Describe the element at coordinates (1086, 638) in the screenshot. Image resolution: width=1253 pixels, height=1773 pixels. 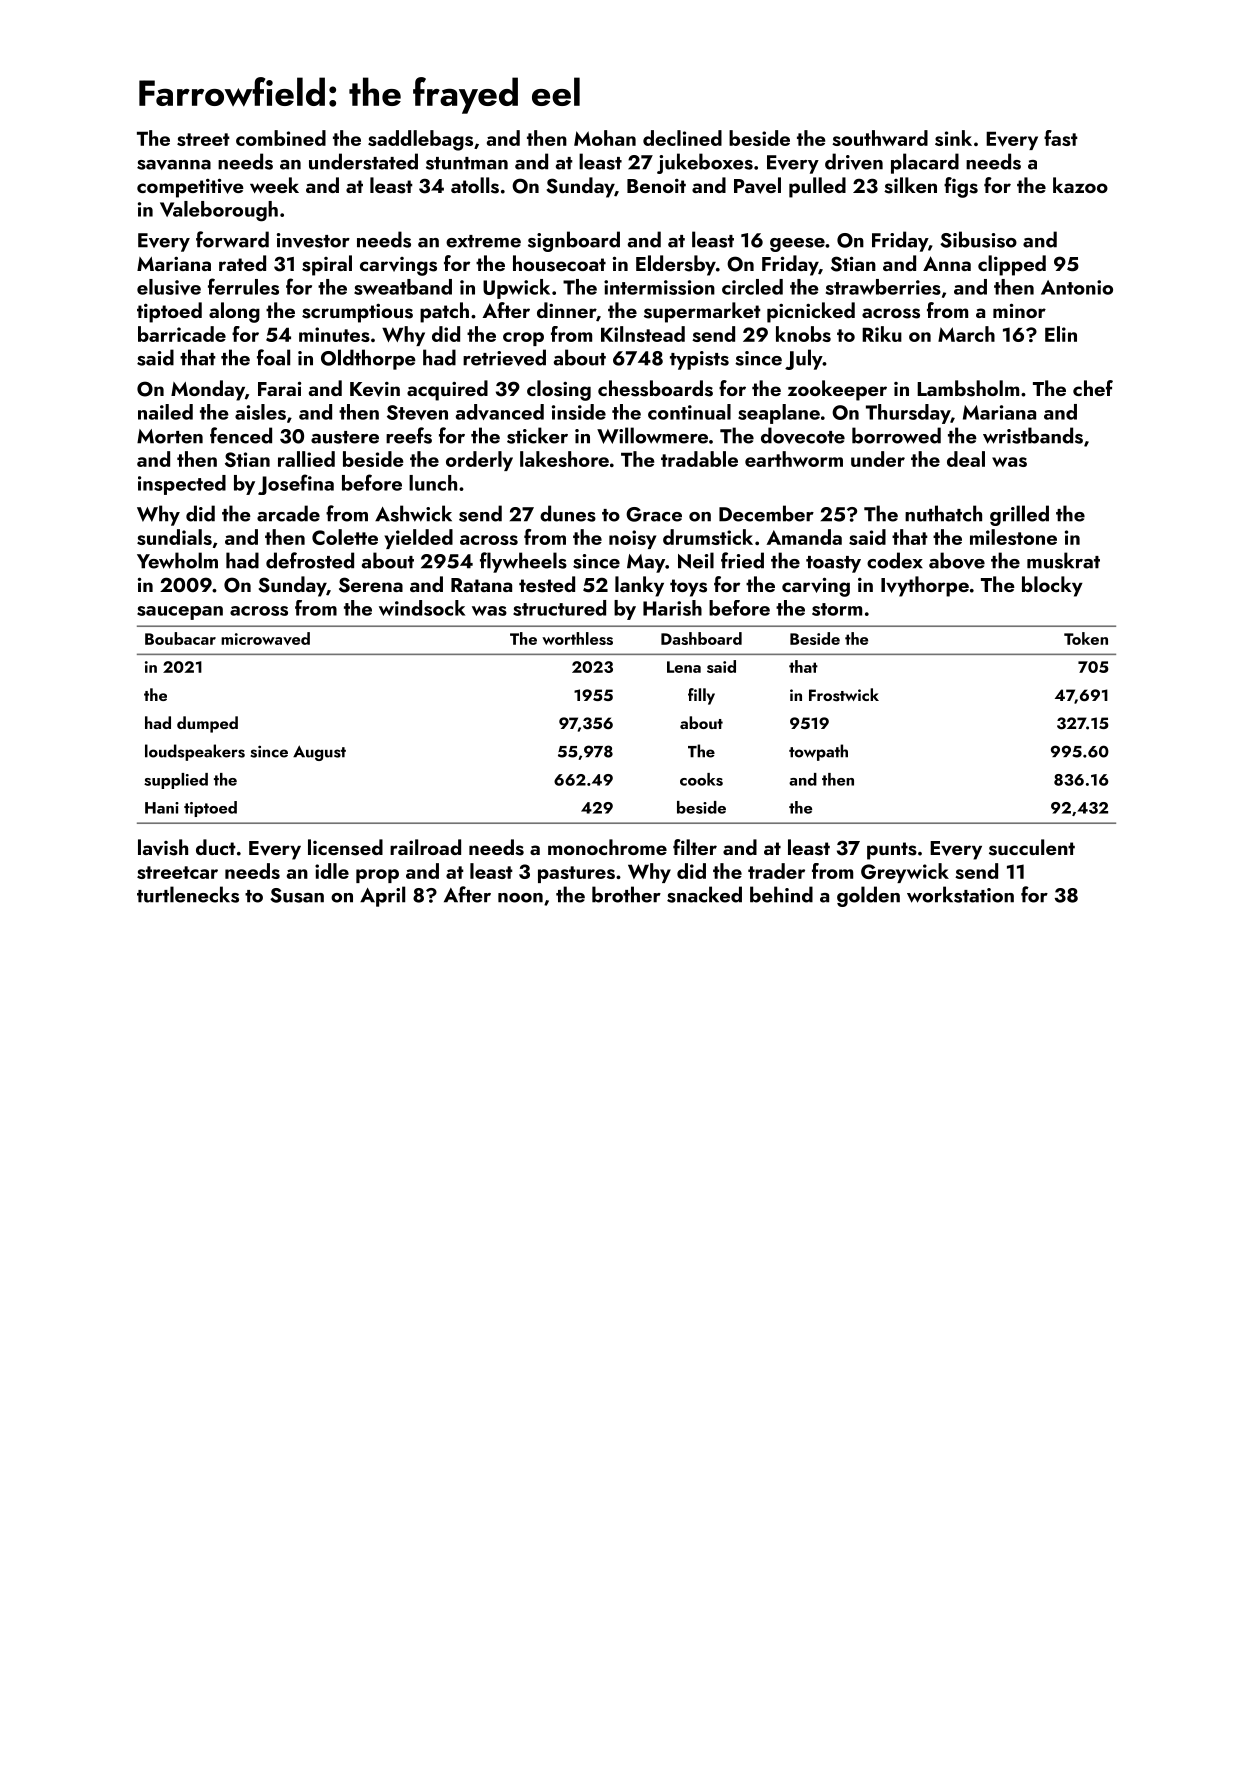
I see `Token` at that location.
